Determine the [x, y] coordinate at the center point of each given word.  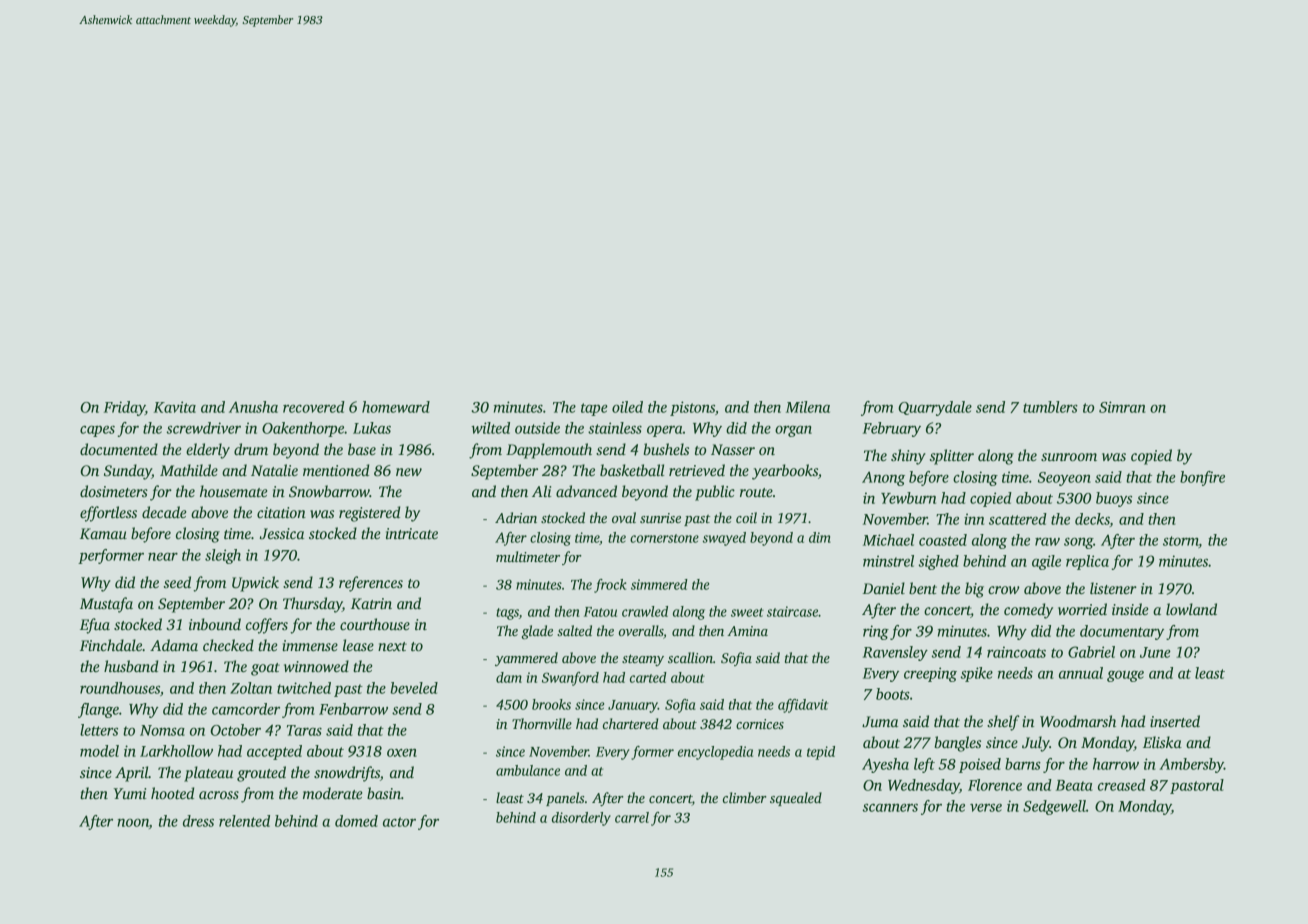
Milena [808, 407]
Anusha [253, 407]
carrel [632, 817]
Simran [1122, 407]
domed [356, 821]
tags [507, 614]
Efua [95, 626]
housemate [233, 491]
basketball [632, 470]
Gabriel [1091, 652]
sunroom [1069, 457]
